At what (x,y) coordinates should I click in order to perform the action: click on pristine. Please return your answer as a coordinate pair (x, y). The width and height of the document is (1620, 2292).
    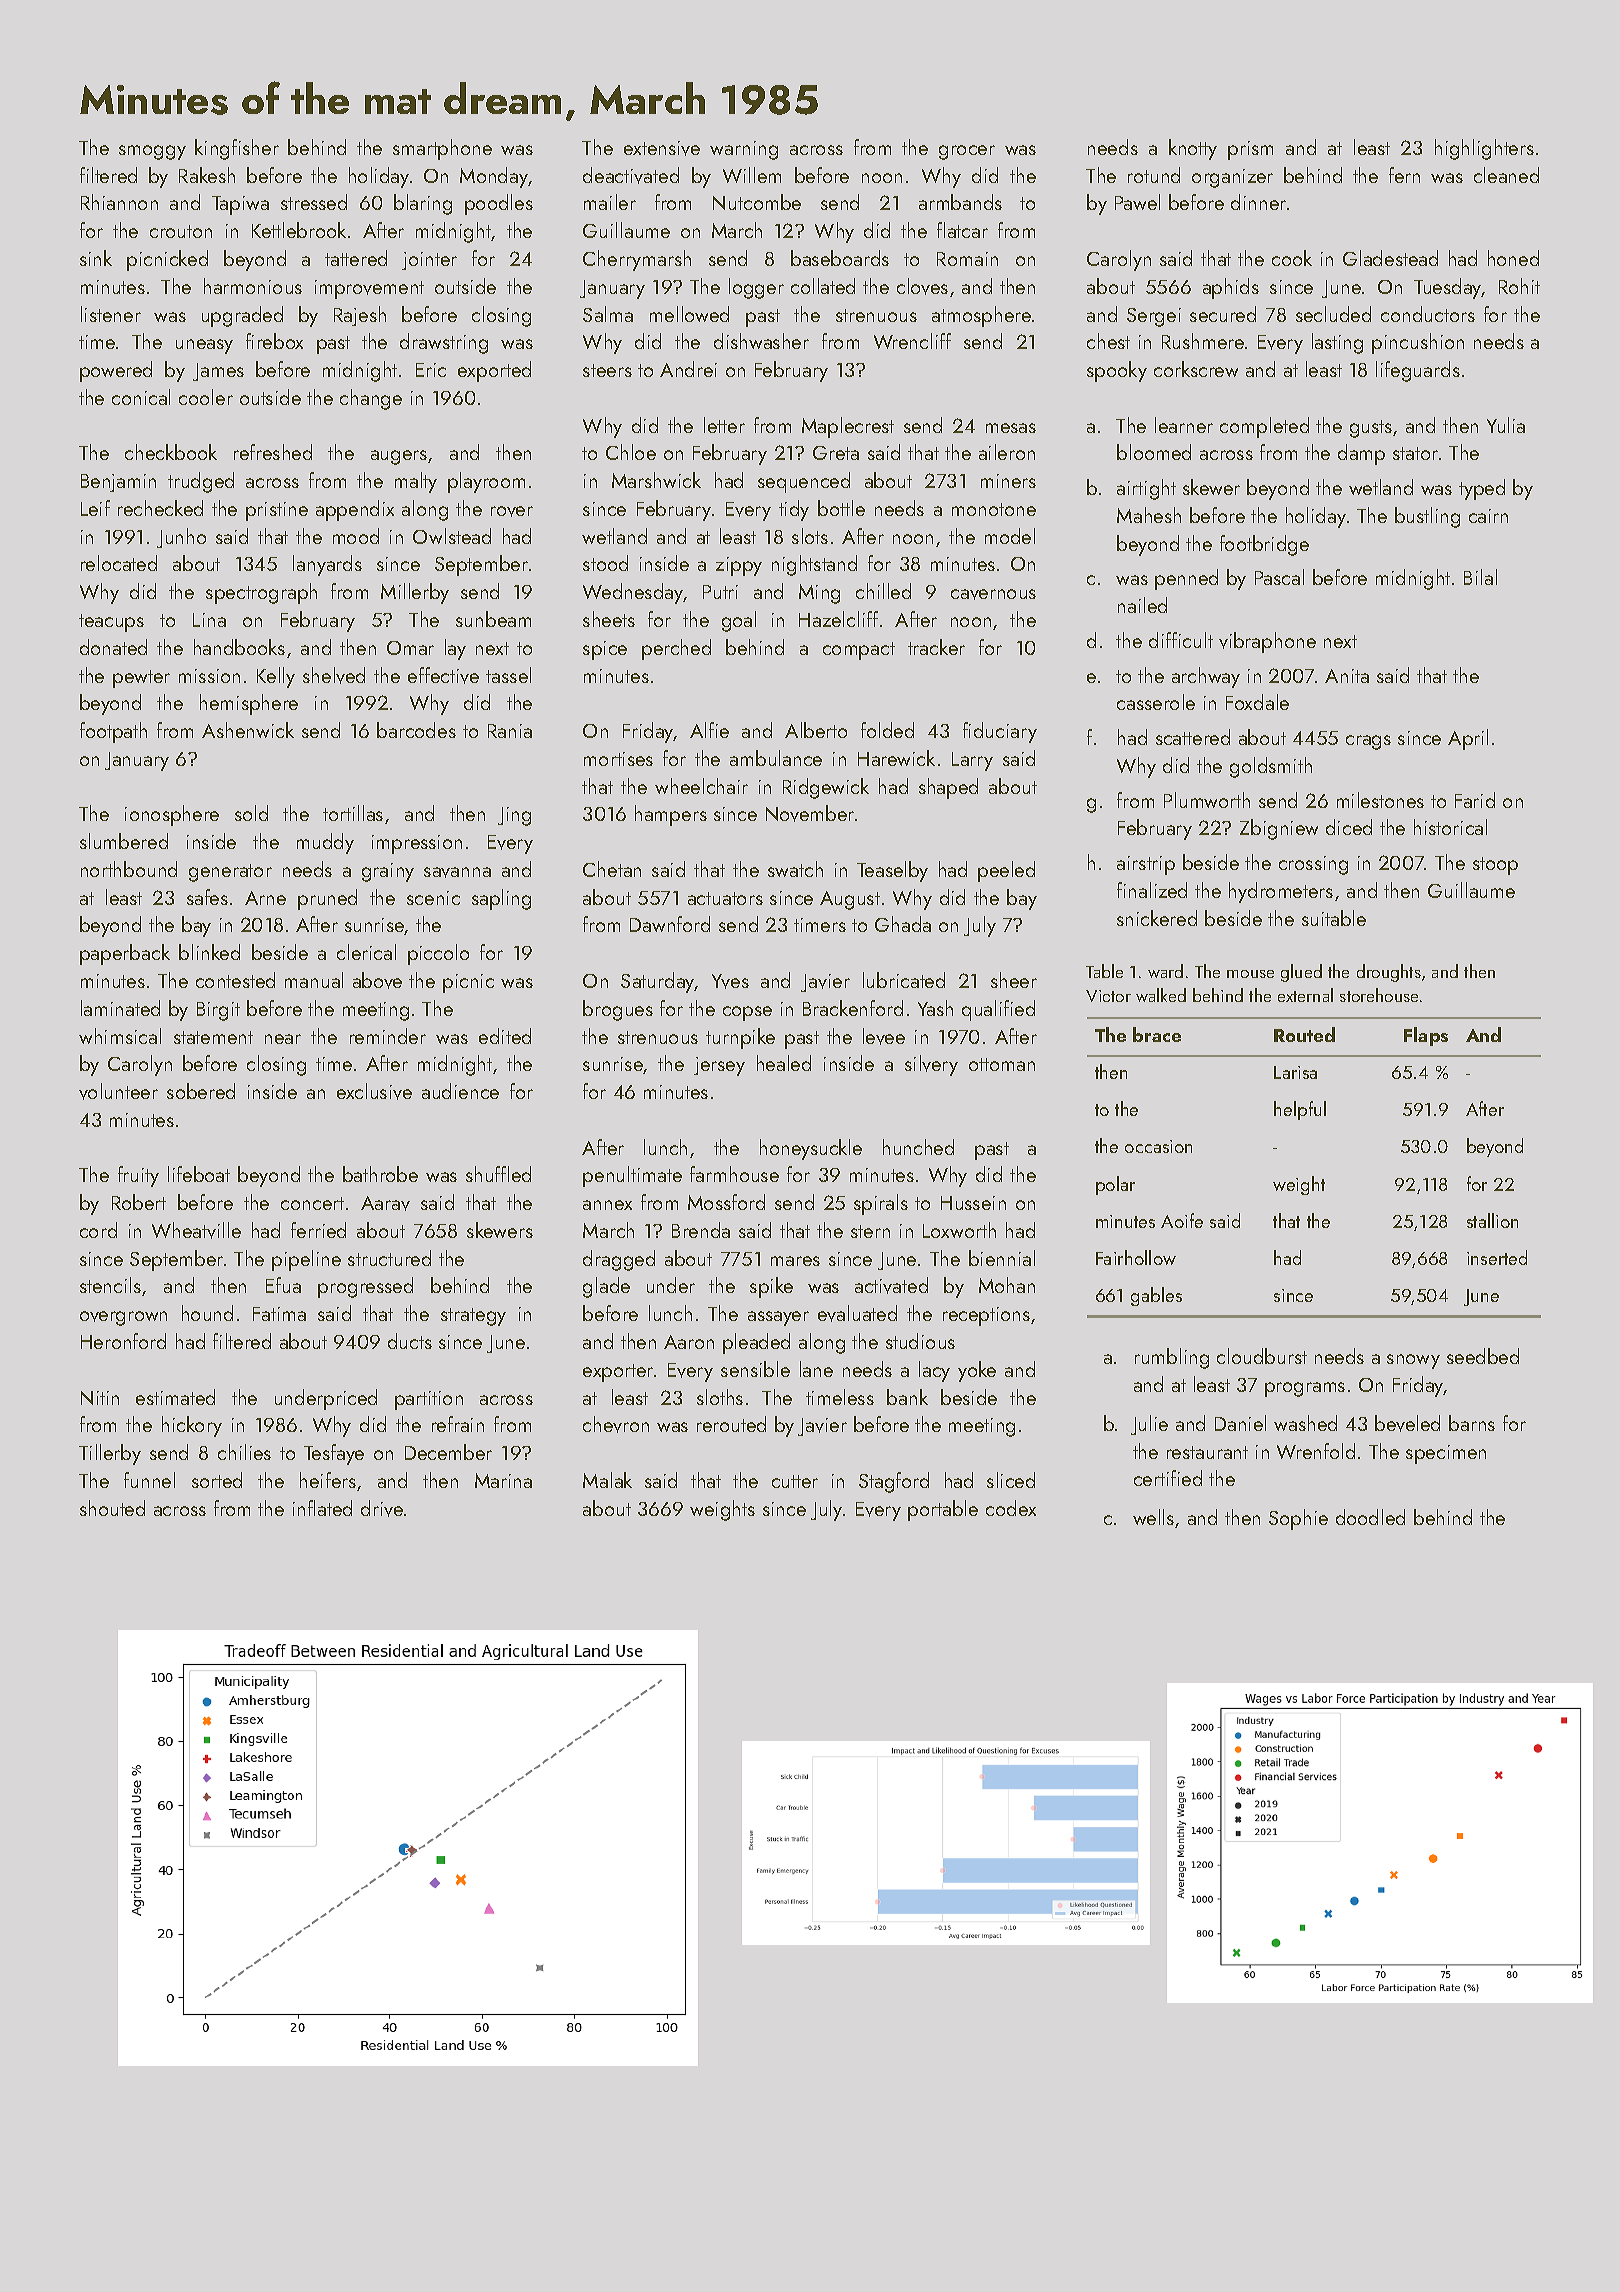
    Looking at the image, I should click on (277, 511).
